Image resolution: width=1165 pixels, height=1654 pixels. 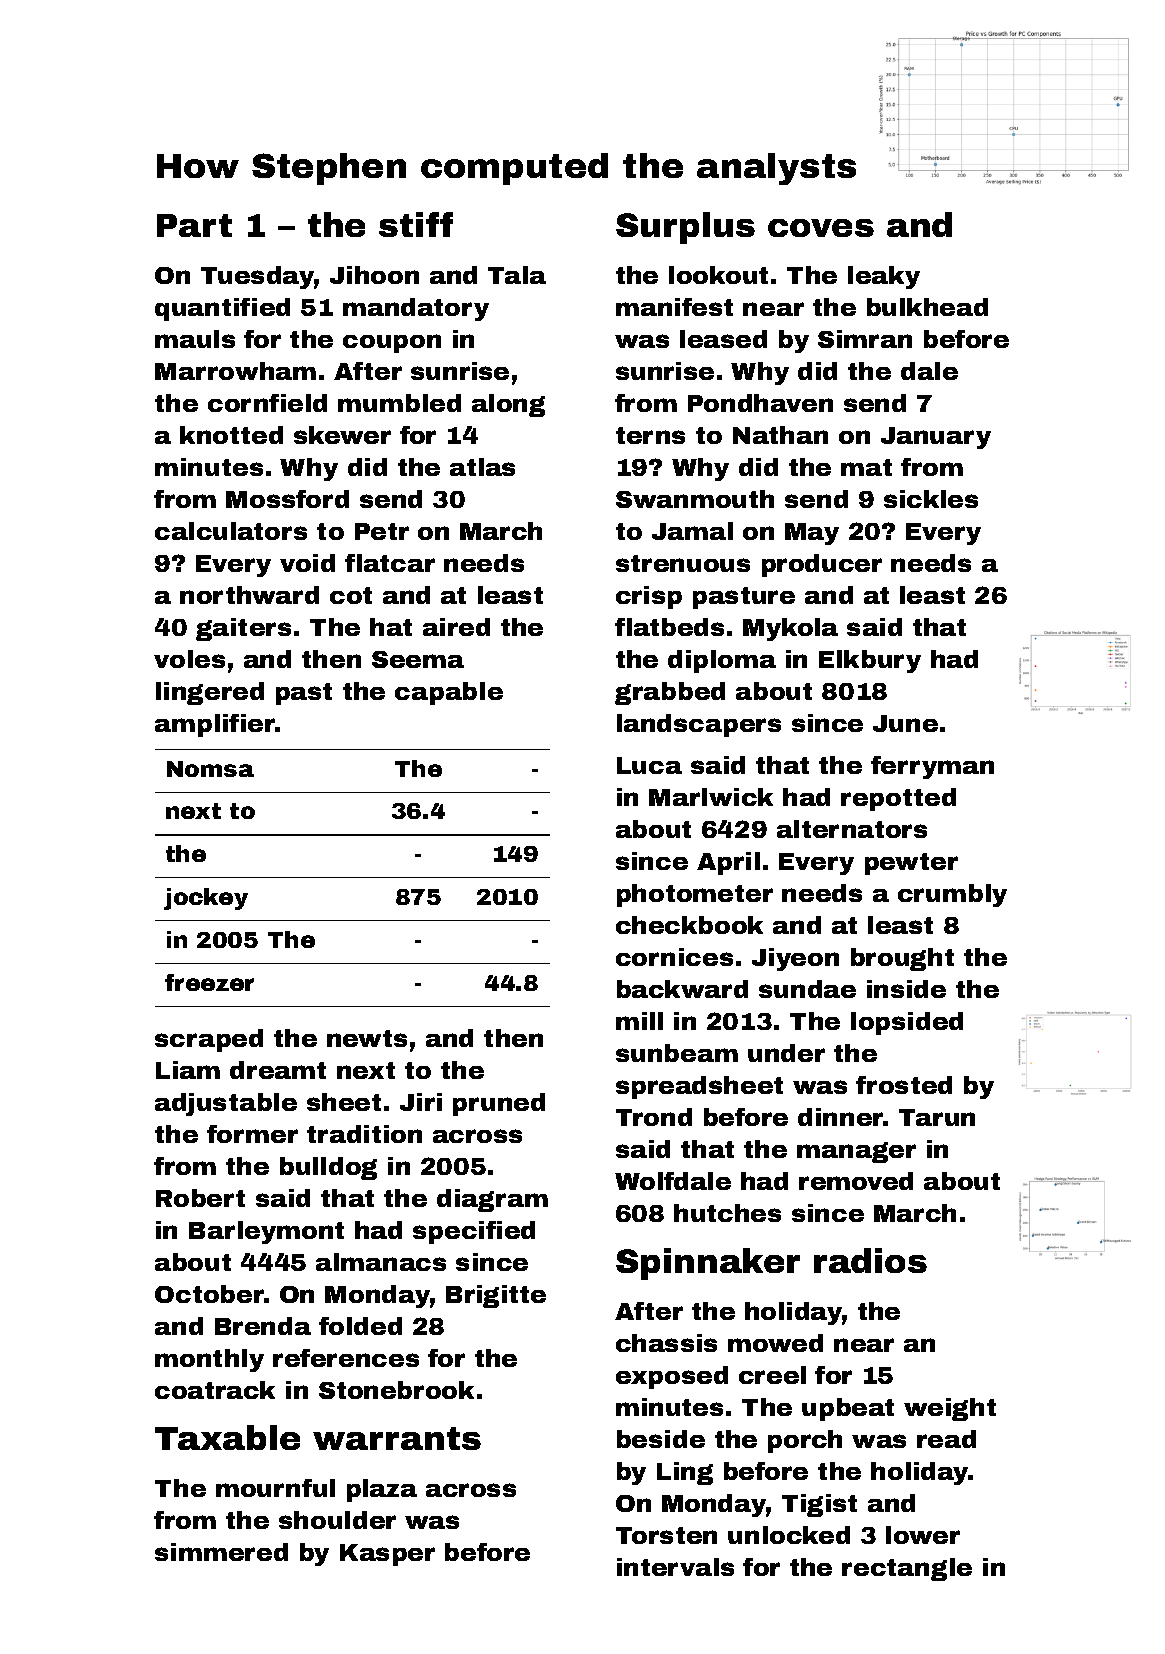 What do you see at coordinates (189, 659) in the image?
I see `voles` at bounding box center [189, 659].
